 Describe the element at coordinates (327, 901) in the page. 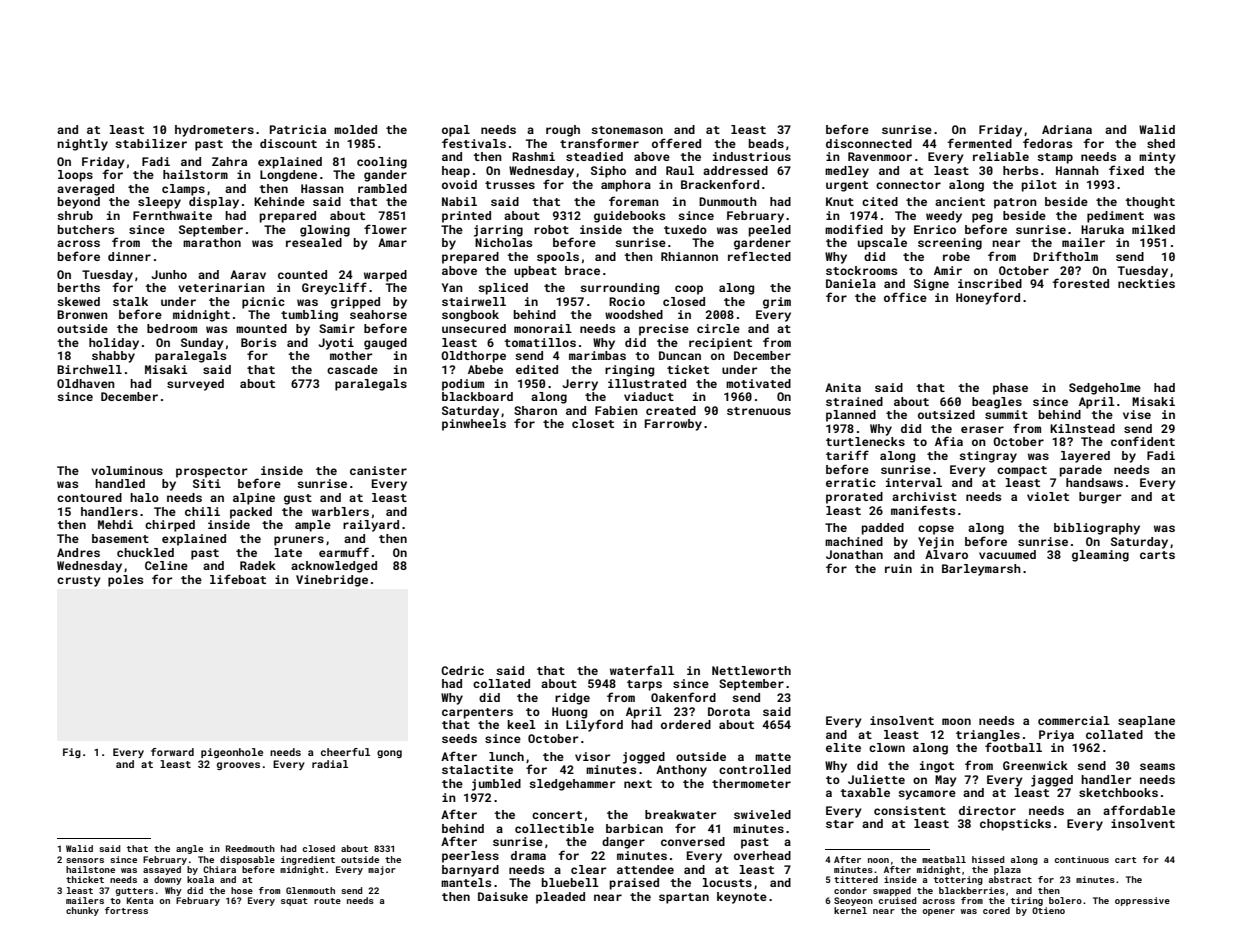

I see `route` at that location.
